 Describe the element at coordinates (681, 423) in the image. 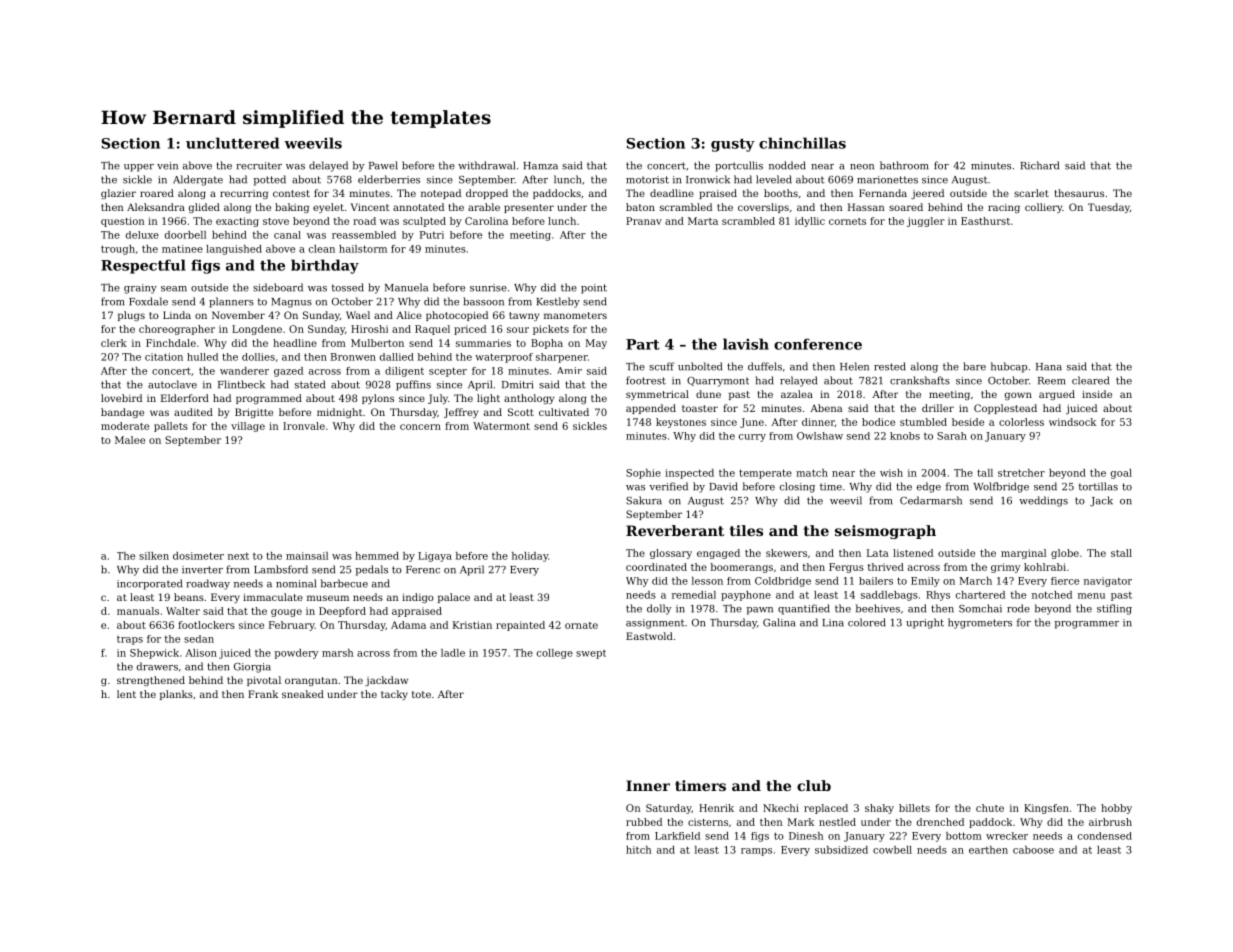

I see `keystones` at that location.
